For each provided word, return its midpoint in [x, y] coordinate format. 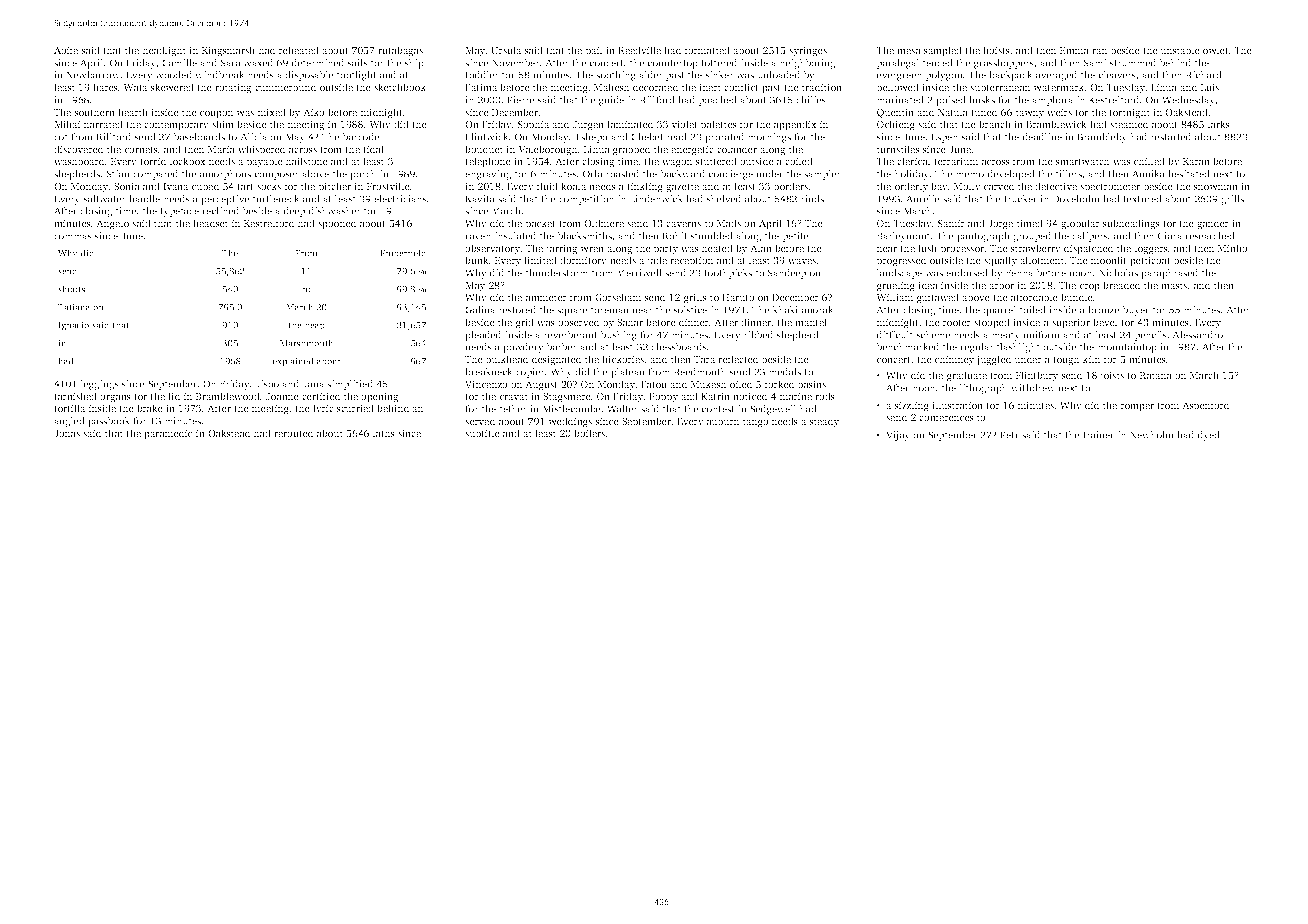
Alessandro [1197, 335]
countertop [673, 64]
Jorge [1000, 225]
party [665, 250]
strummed [1133, 63]
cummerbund [285, 87]
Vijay [898, 436]
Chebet [647, 137]
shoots [71, 289]
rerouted [293, 433]
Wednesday [1188, 101]
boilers [589, 433]
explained [293, 362]
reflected [738, 359]
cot [61, 137]
